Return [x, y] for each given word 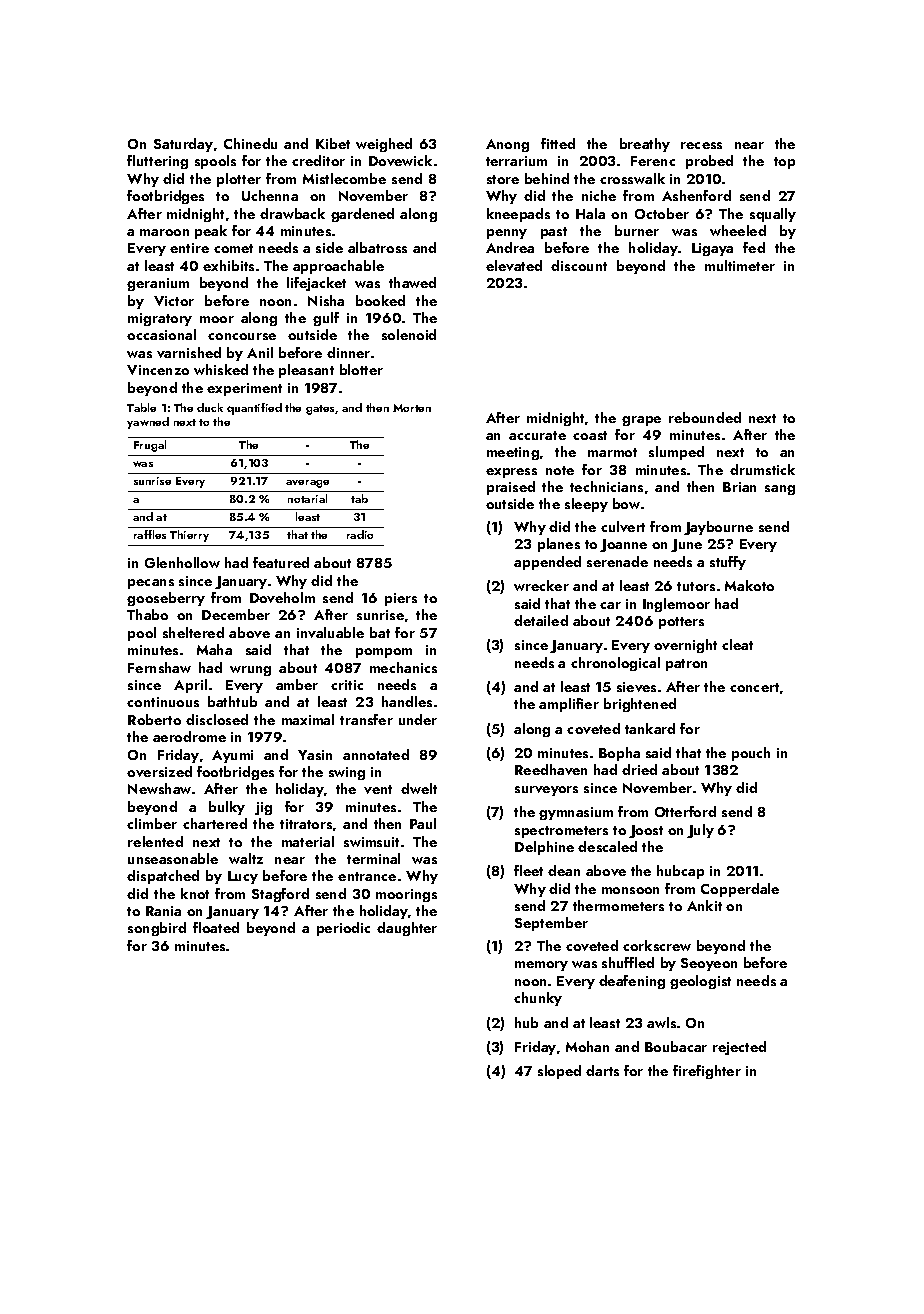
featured [281, 562]
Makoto [749, 585]
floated [216, 927]
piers [401, 599]
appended [547, 563]
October [662, 213]
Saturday [183, 145]
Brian [739, 487]
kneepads [518, 215]
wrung [250, 671]
